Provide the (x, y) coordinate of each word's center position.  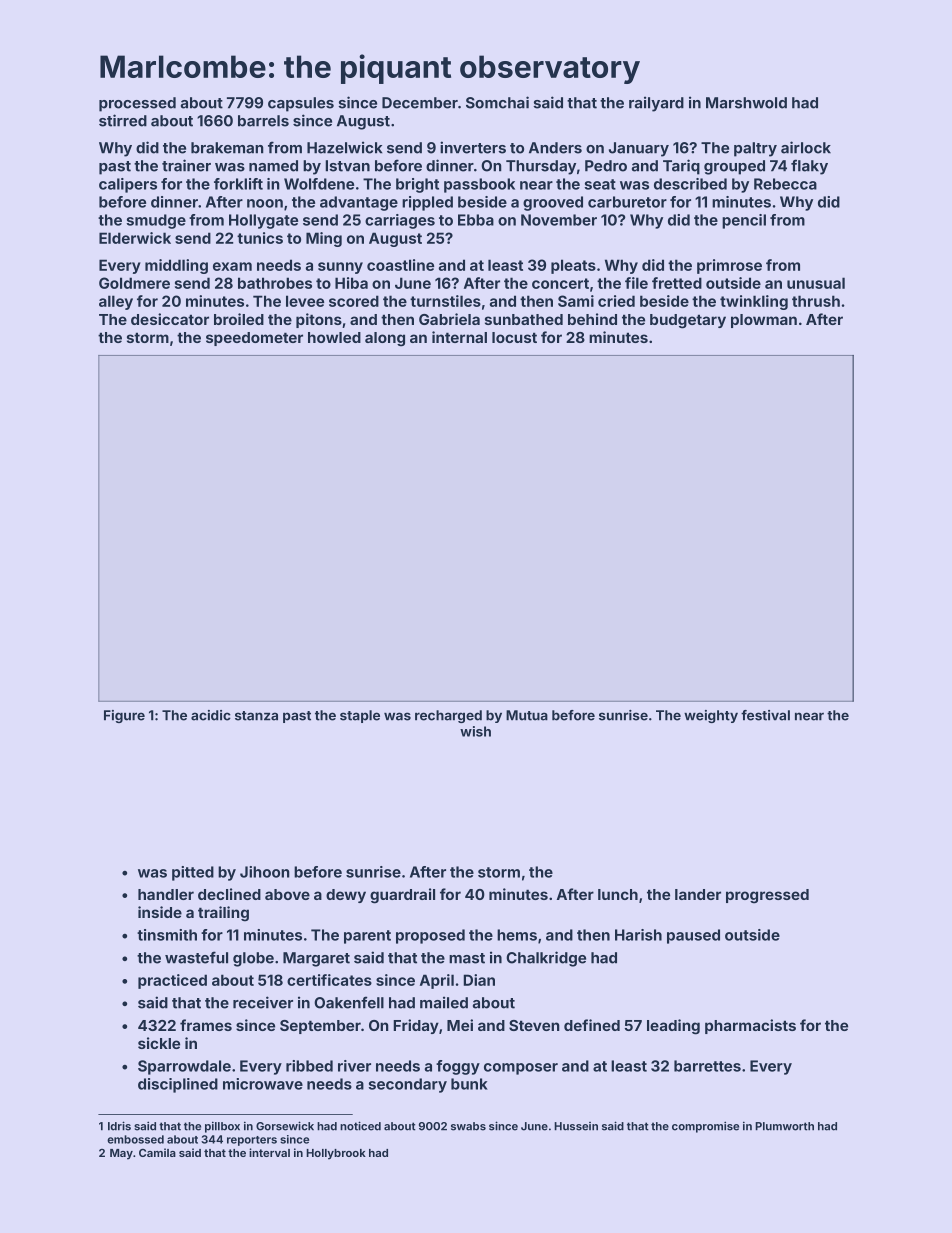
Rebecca (785, 184)
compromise (705, 1127)
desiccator (170, 319)
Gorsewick (285, 1126)
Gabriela (449, 319)
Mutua (527, 715)
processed (137, 104)
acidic (211, 715)
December (420, 103)
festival (765, 715)
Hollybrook (336, 1154)
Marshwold (746, 103)
